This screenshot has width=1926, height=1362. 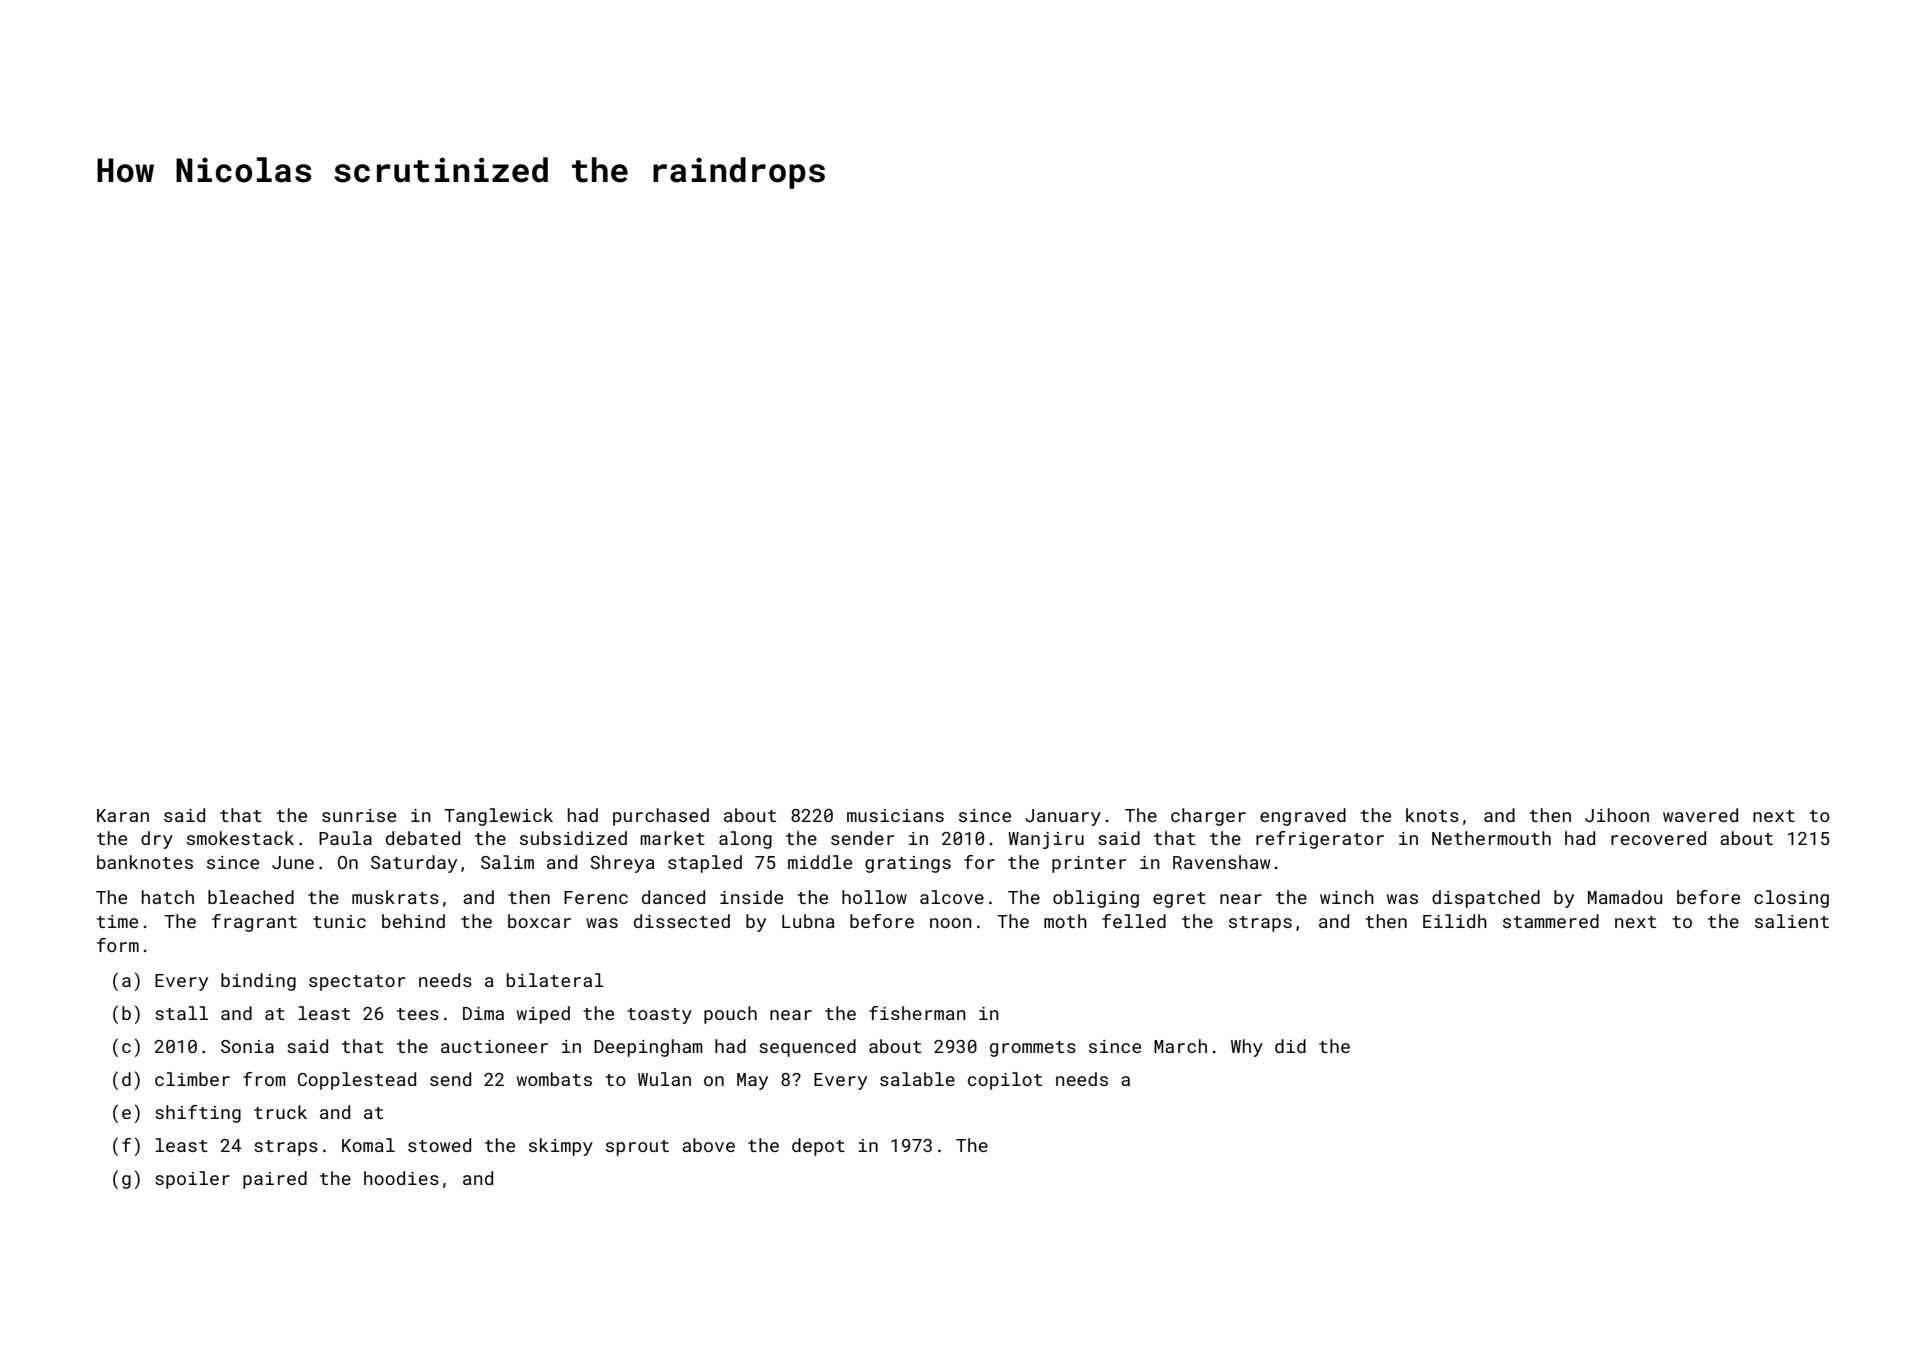 What do you see at coordinates (895, 815) in the screenshot?
I see `musicians` at bounding box center [895, 815].
